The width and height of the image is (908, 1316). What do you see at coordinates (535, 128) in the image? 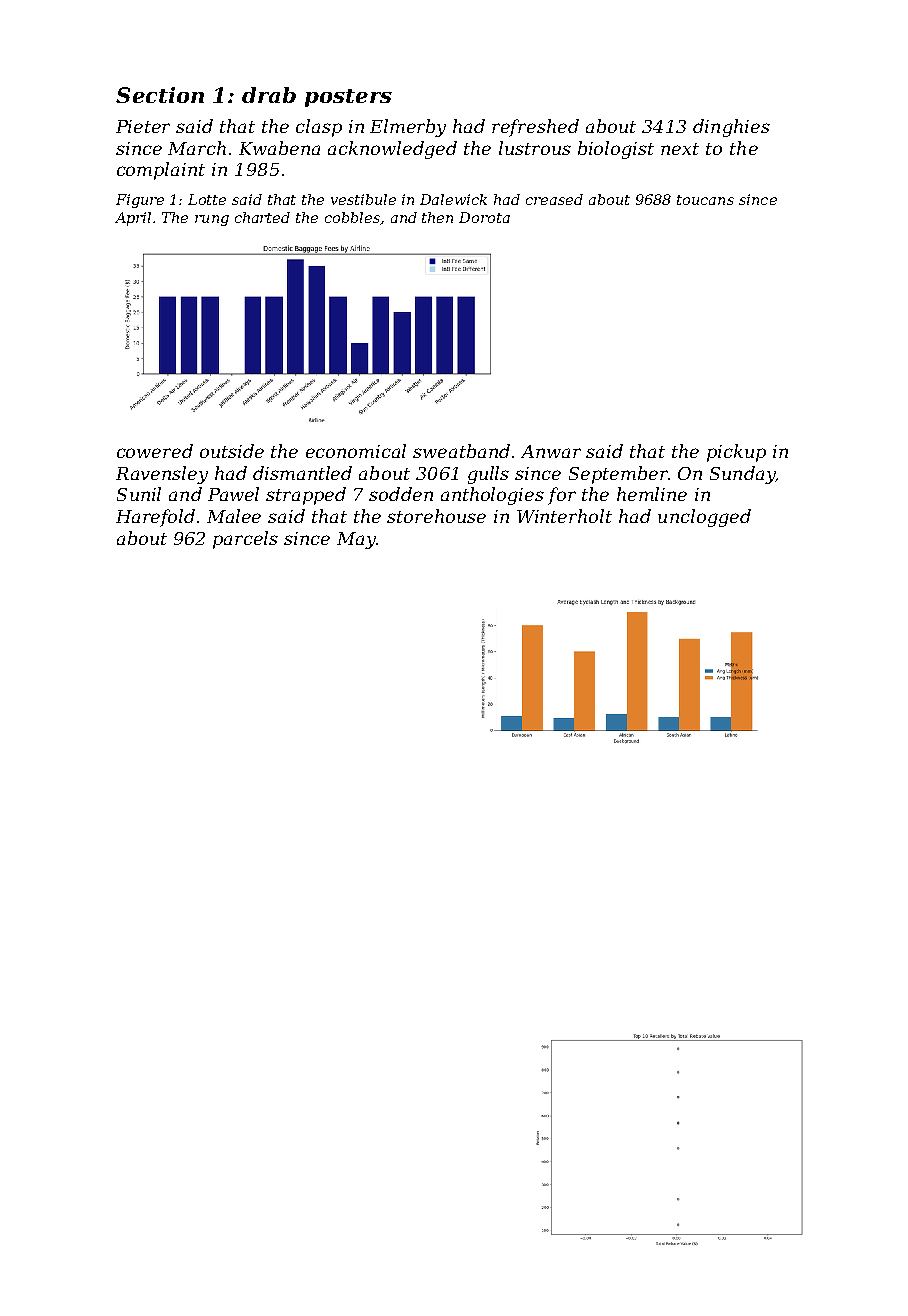
I see `refreshed` at bounding box center [535, 128].
